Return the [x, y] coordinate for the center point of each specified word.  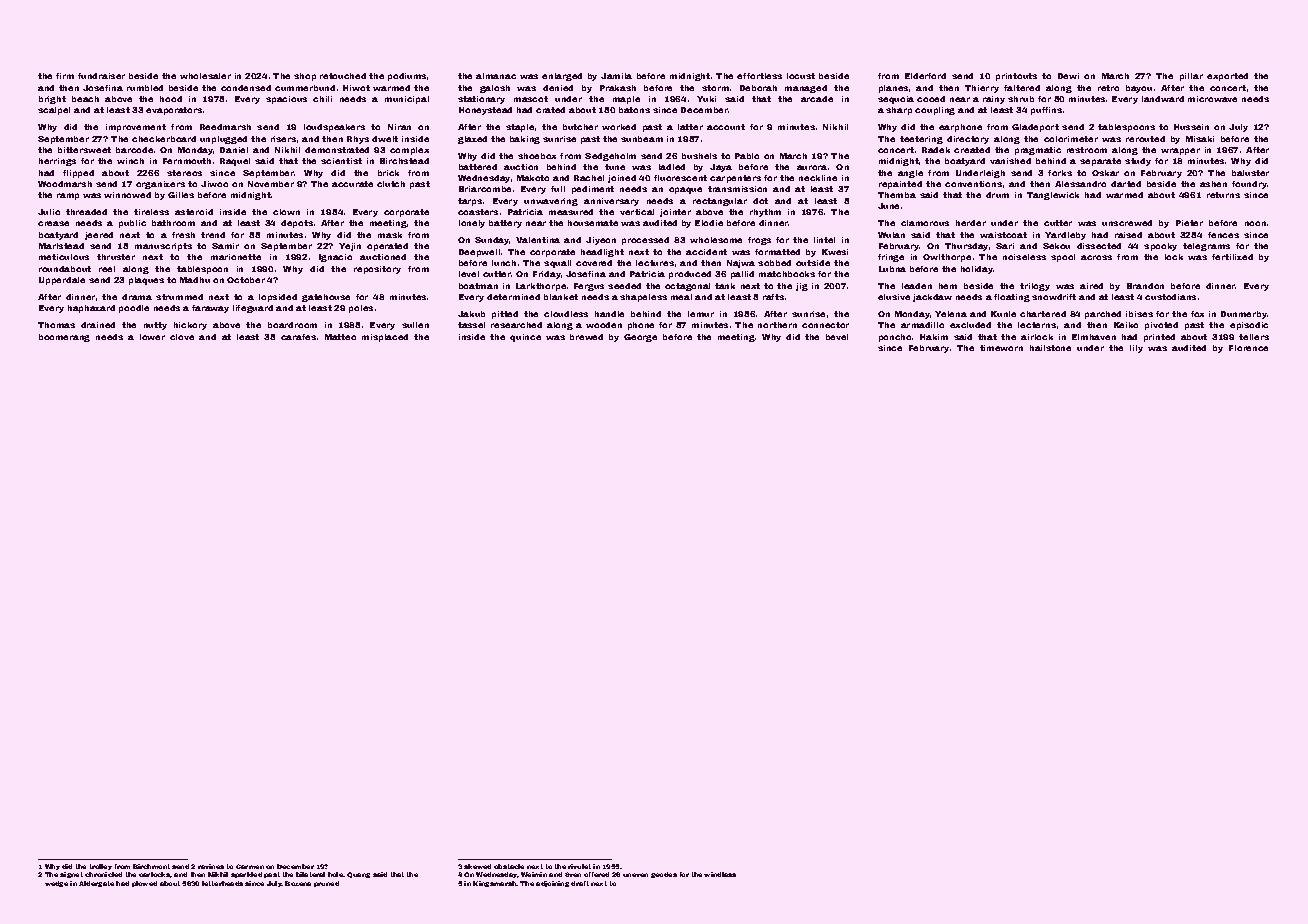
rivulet [579, 866]
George [640, 338]
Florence [1248, 348]
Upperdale [62, 281]
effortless [759, 76]
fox [1197, 314]
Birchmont [151, 866]
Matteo [340, 337]
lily [1136, 349]
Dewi [1068, 76]
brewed [586, 337]
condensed [246, 88]
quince [525, 338]
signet [71, 875]
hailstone [1050, 348]
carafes [298, 337]
